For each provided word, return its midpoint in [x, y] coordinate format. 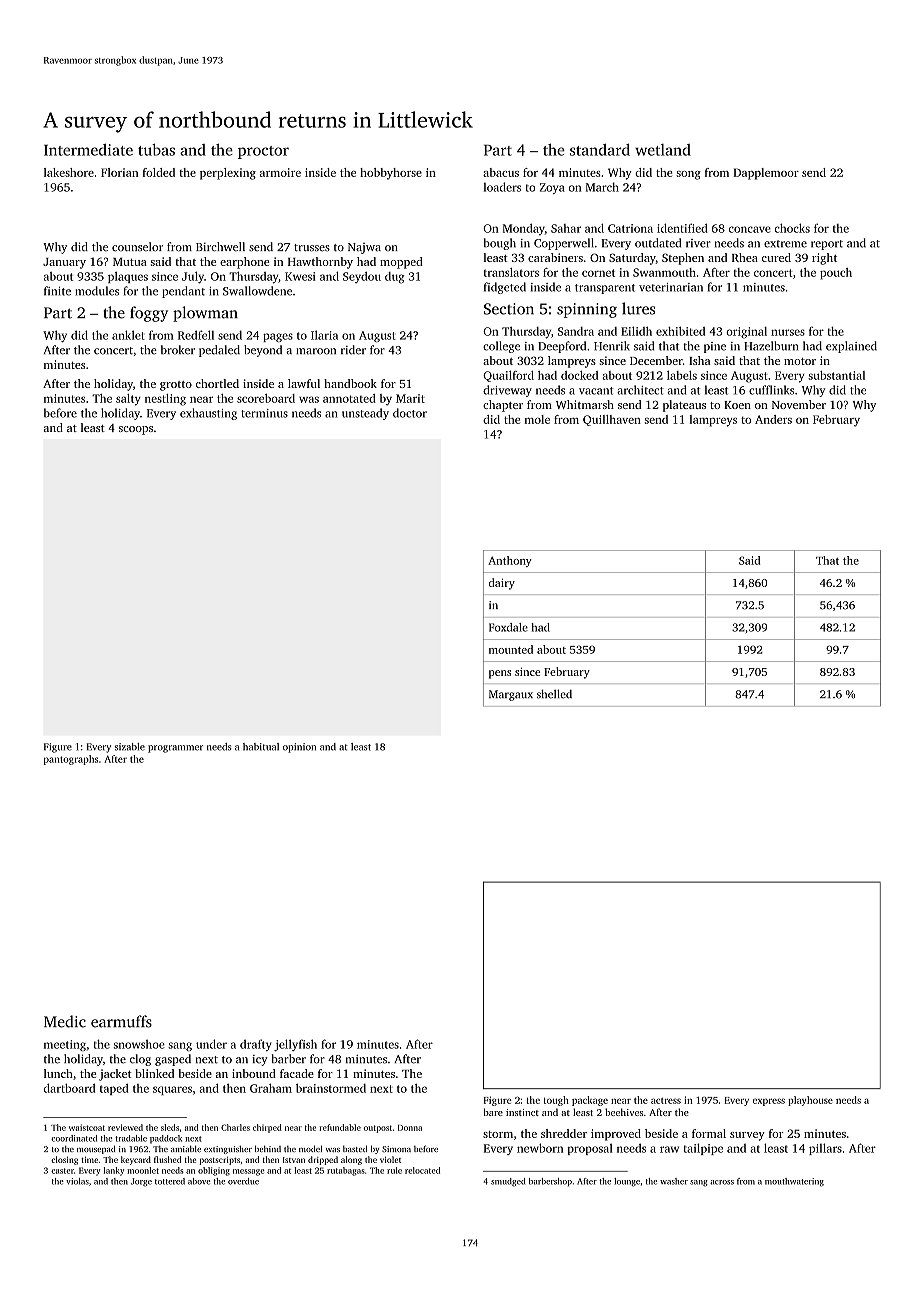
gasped [173, 1060]
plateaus [684, 406]
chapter [503, 406]
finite [57, 291]
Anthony [510, 561]
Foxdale [508, 627]
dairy [502, 584]
